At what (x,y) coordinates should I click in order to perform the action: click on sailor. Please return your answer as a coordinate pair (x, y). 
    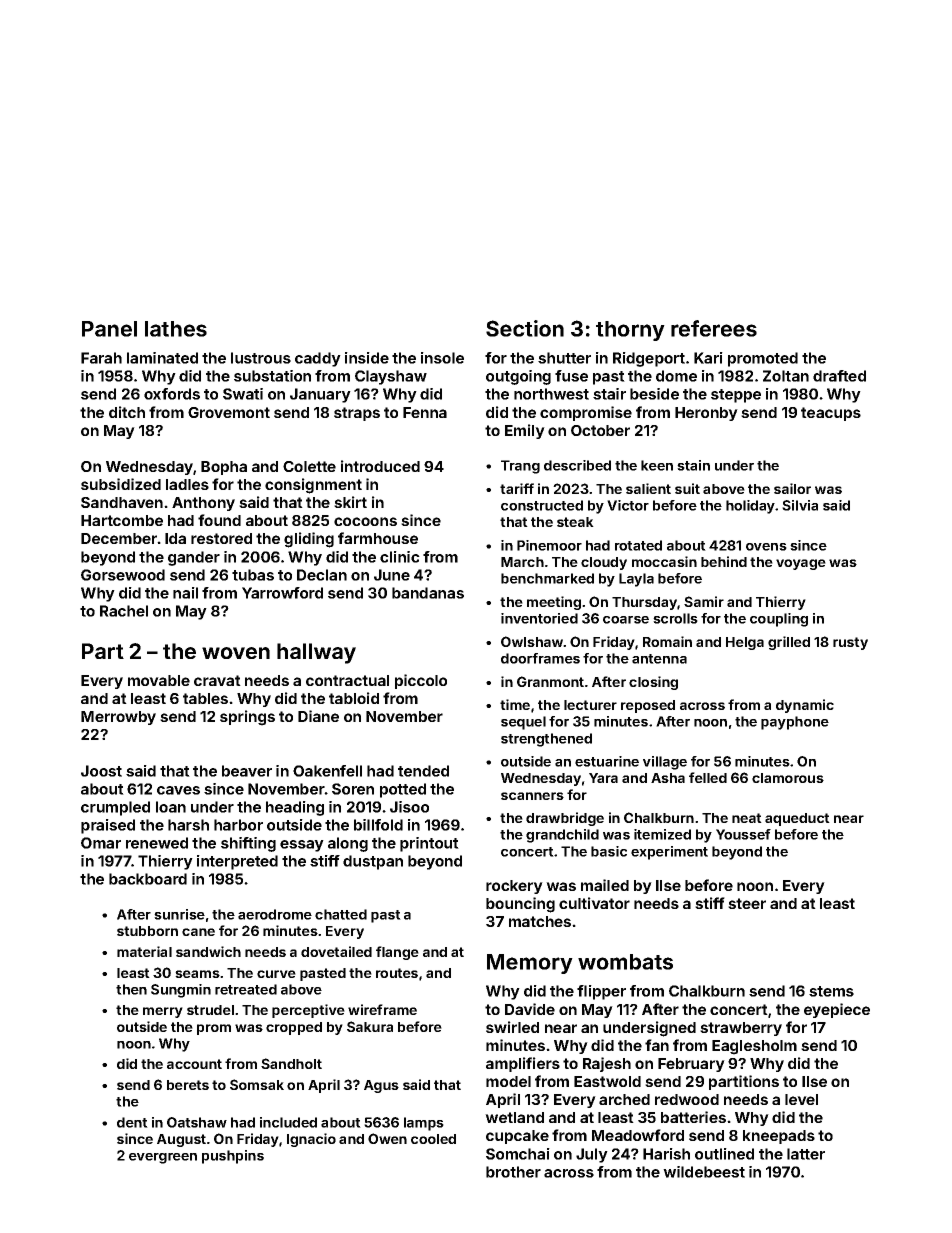
    Looking at the image, I should click on (792, 488).
